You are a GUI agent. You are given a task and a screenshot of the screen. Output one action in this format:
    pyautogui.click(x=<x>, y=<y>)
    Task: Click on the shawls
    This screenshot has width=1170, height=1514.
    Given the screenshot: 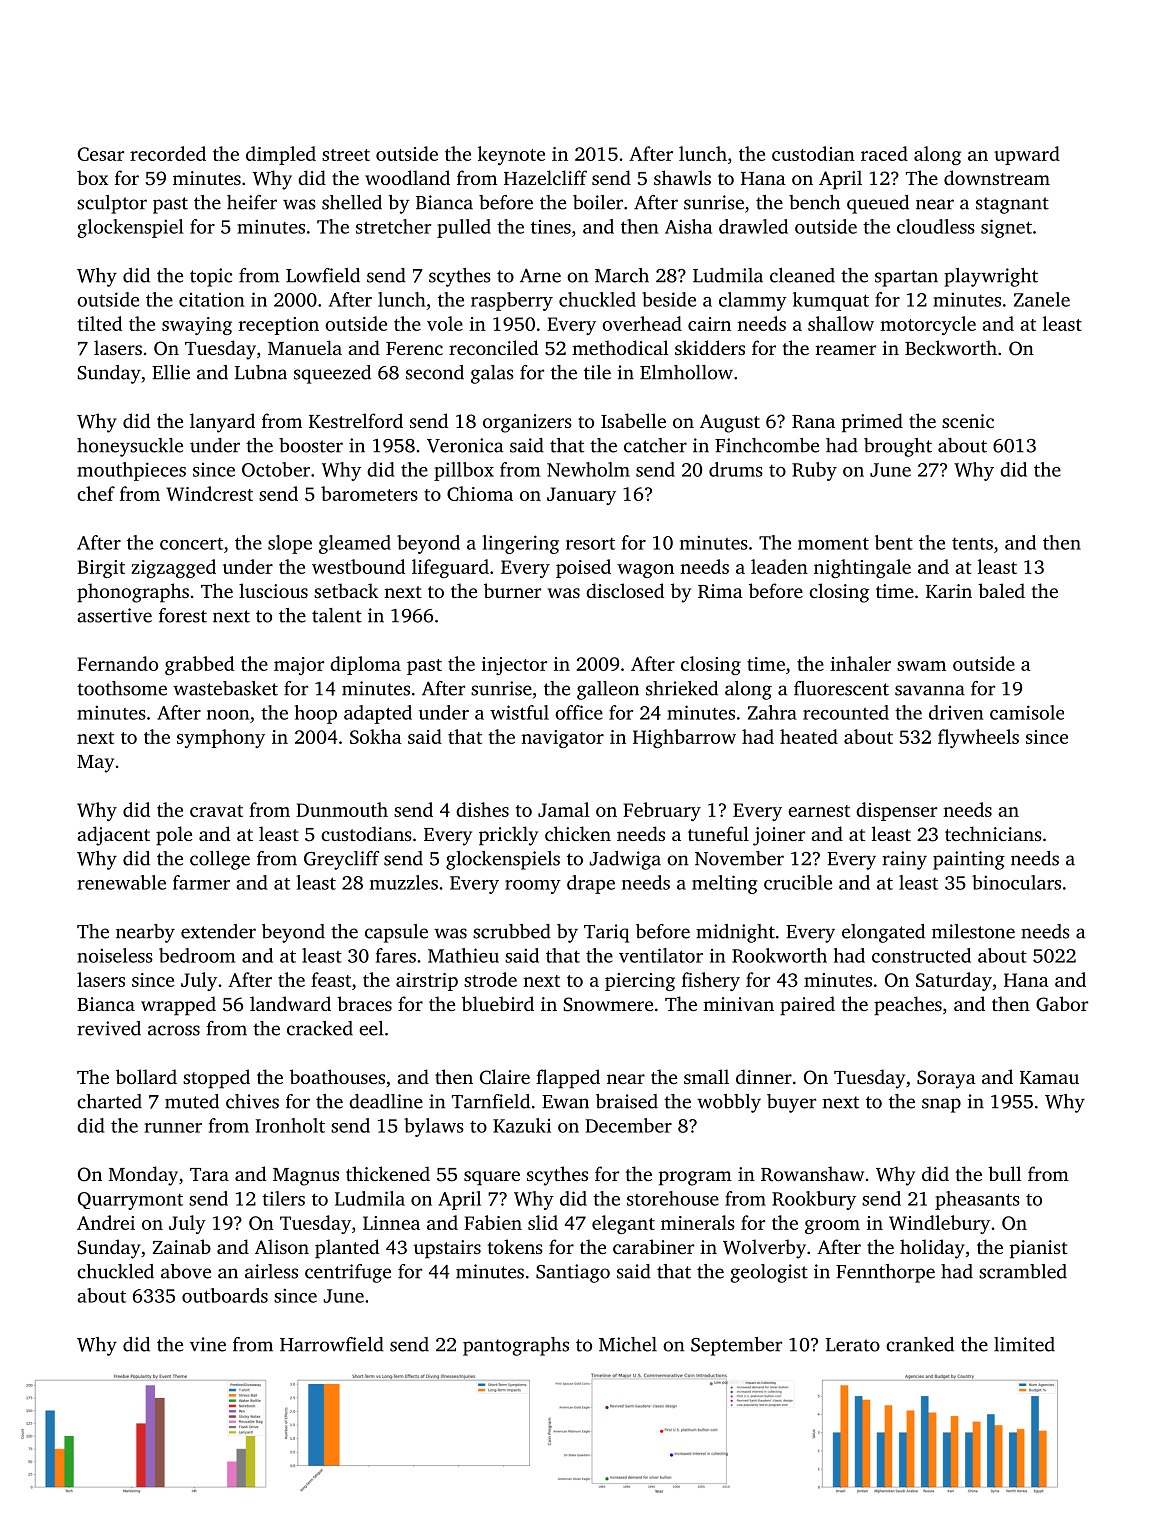 What is the action you would take?
    pyautogui.click(x=682, y=177)
